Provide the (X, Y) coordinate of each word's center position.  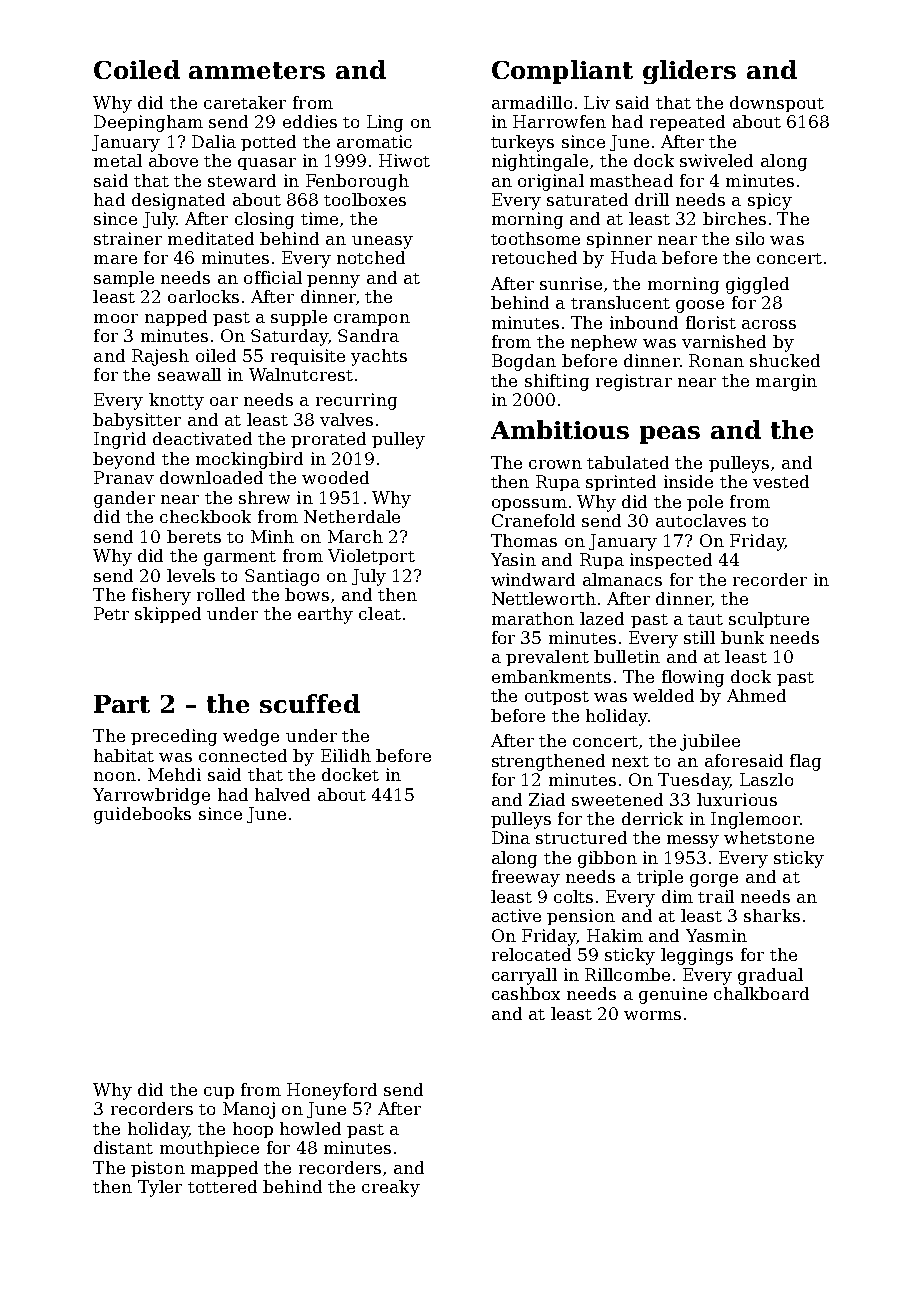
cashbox (526, 993)
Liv (597, 102)
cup (219, 1093)
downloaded (211, 477)
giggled (757, 285)
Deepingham (148, 123)
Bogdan (524, 362)
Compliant (562, 72)
